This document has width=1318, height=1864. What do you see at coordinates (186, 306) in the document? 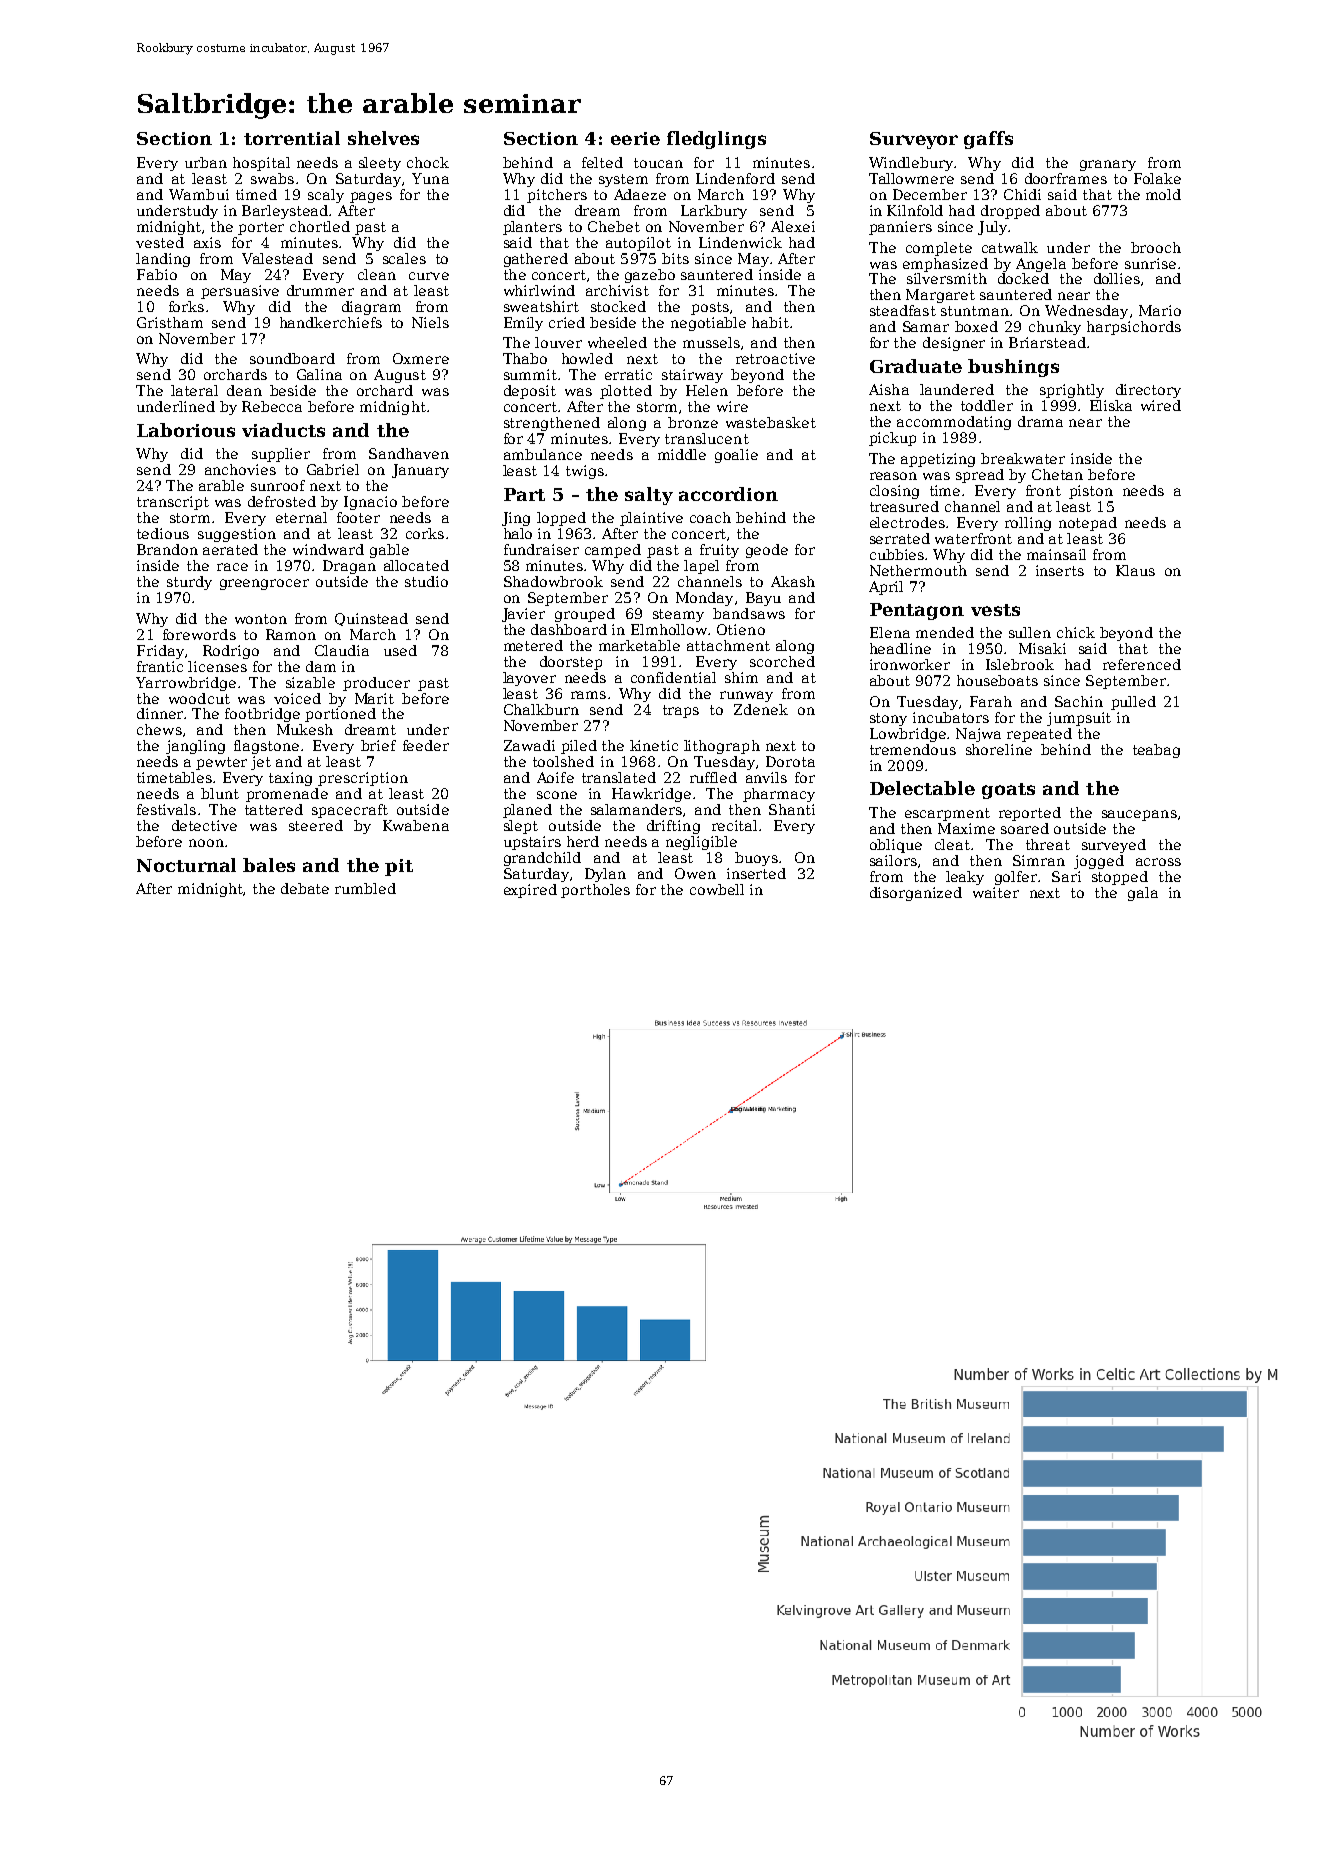
I see `forks` at bounding box center [186, 306].
